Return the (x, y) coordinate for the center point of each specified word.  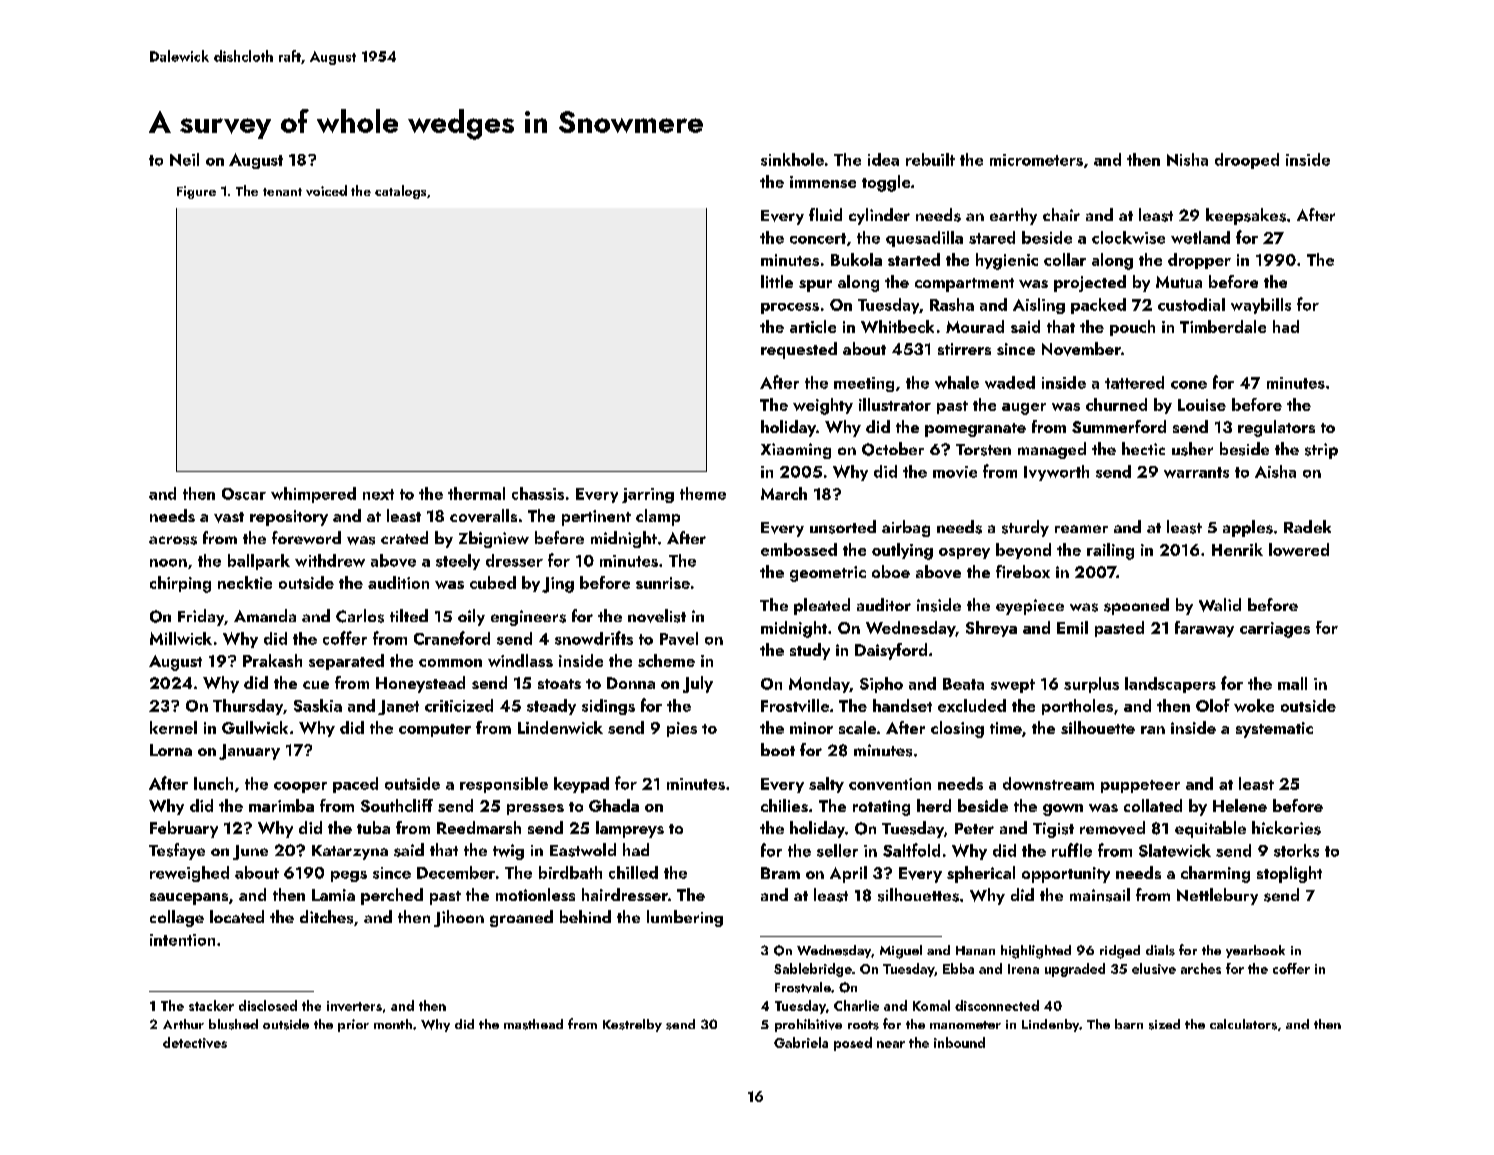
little (777, 281)
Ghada (614, 805)
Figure (196, 192)
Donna (631, 683)
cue (316, 685)
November (1081, 349)
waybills (1261, 306)
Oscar (244, 494)
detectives (195, 1042)
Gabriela (801, 1042)
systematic (1274, 730)
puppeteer (1140, 786)
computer (435, 730)
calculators (1243, 1024)
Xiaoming (796, 451)
